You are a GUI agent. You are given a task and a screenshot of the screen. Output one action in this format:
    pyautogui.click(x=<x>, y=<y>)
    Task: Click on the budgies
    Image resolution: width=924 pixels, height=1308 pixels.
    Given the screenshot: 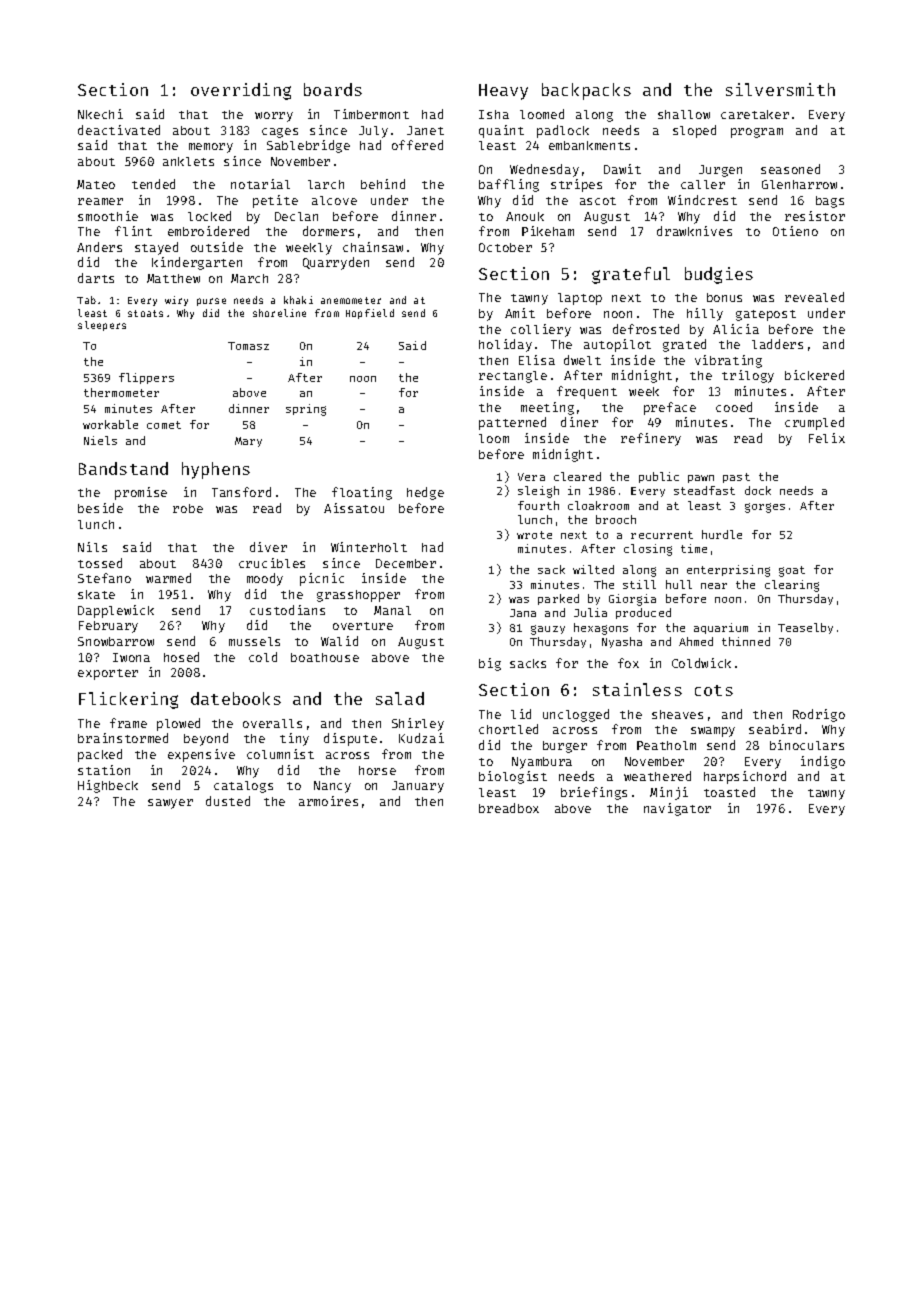 What is the action you would take?
    pyautogui.click(x=719, y=275)
